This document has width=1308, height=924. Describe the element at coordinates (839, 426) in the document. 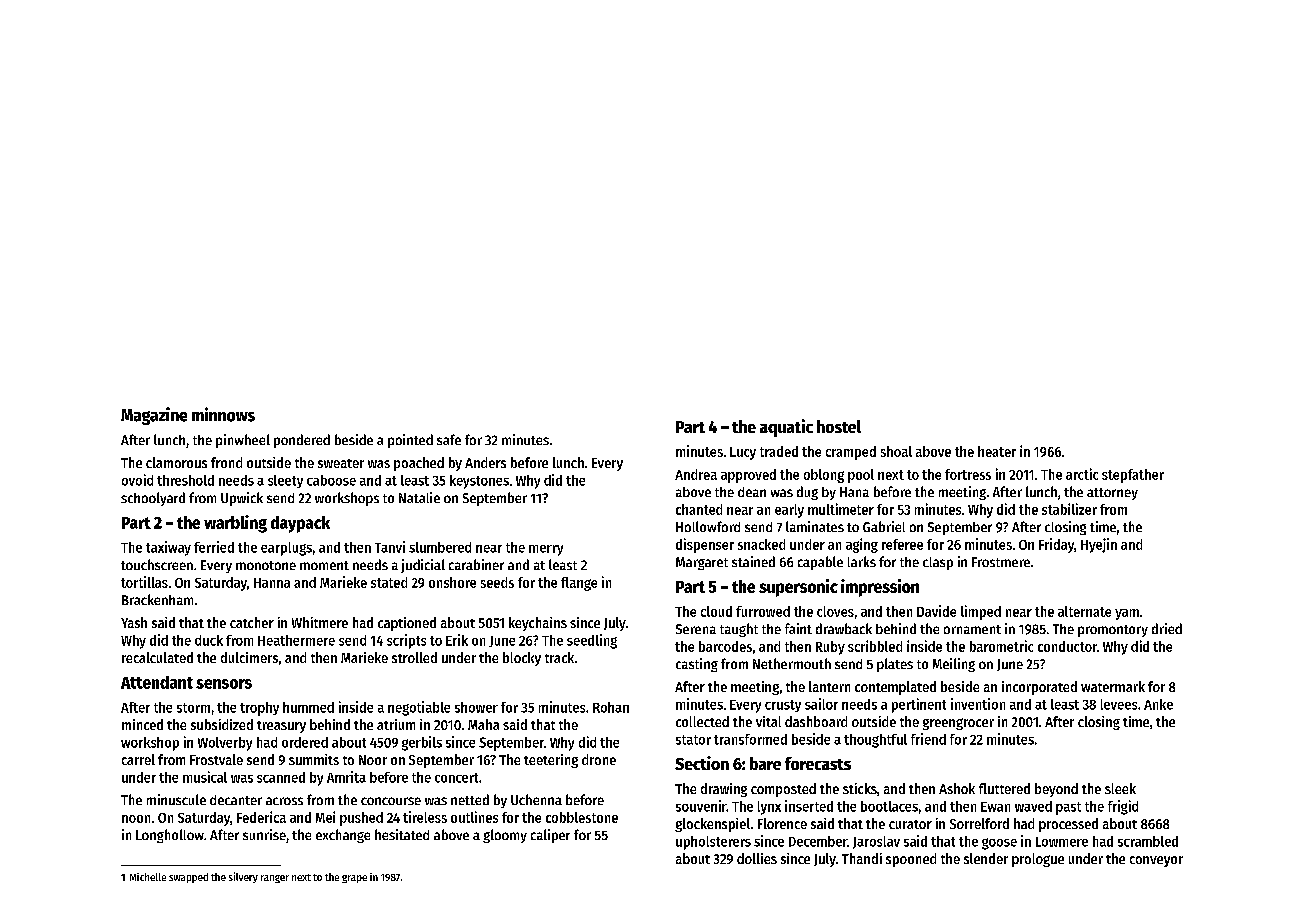

I see `hostel` at that location.
